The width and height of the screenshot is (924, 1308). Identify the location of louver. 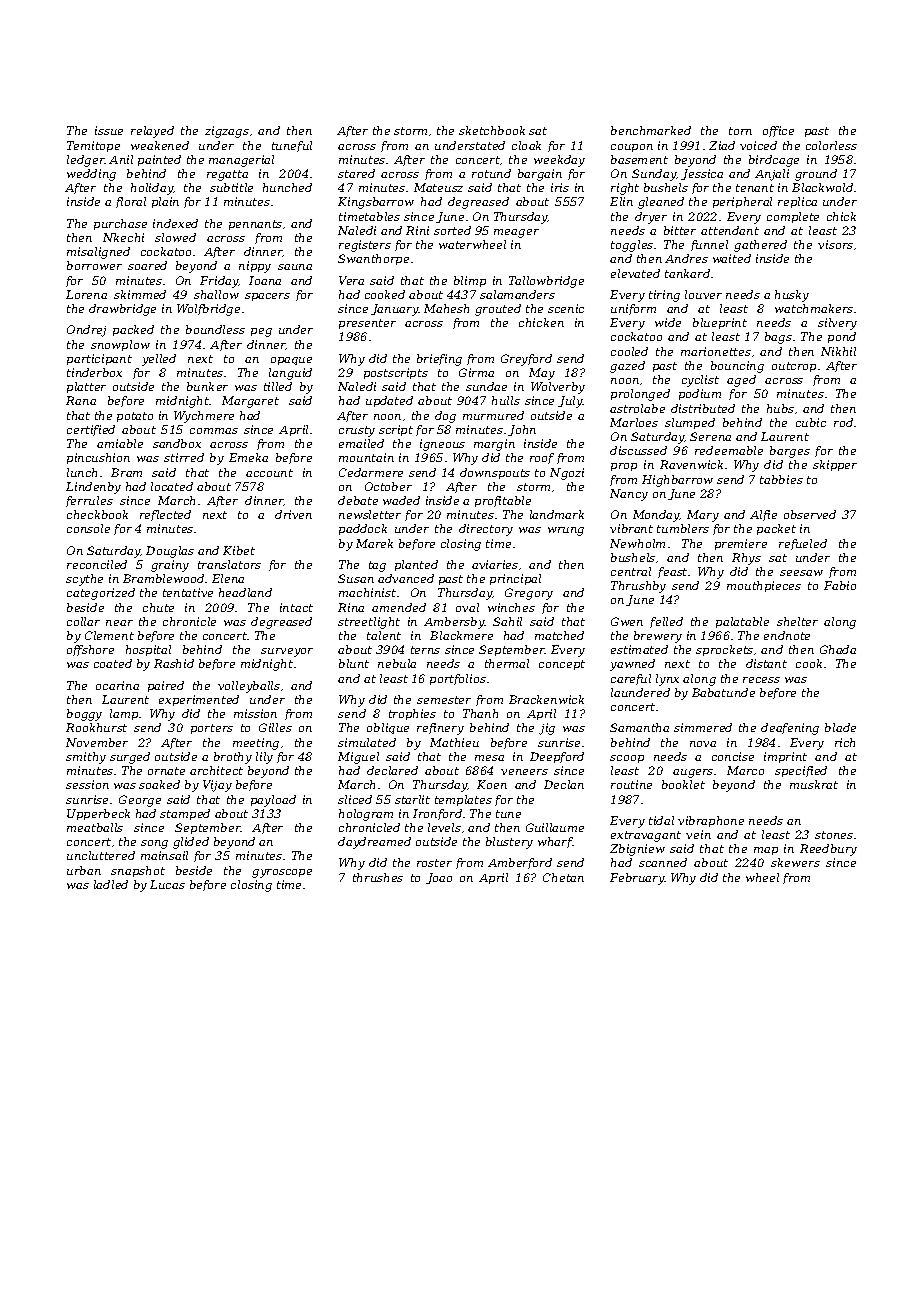
(703, 294).
